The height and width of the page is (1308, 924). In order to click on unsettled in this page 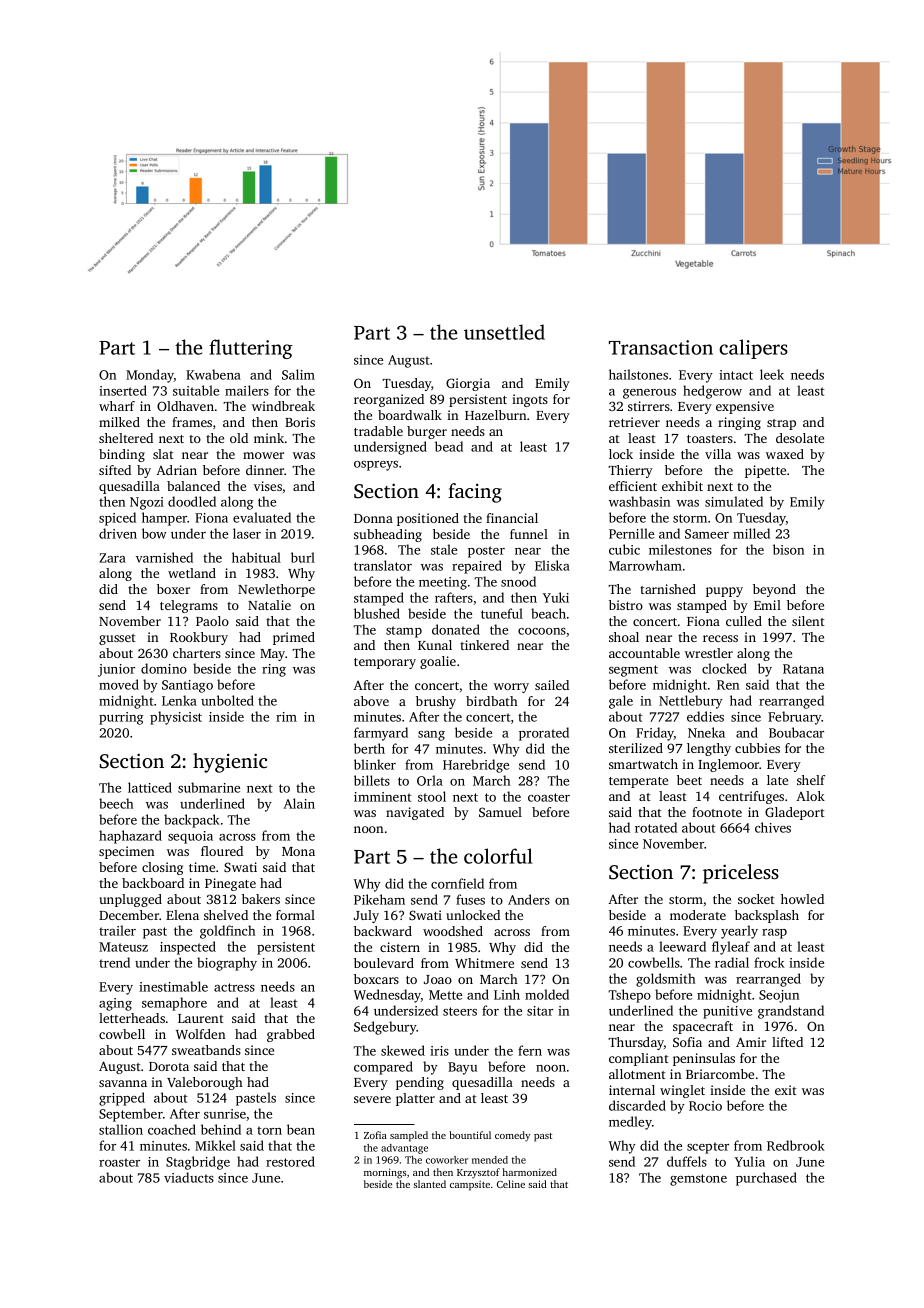, I will do `click(504, 332)`.
